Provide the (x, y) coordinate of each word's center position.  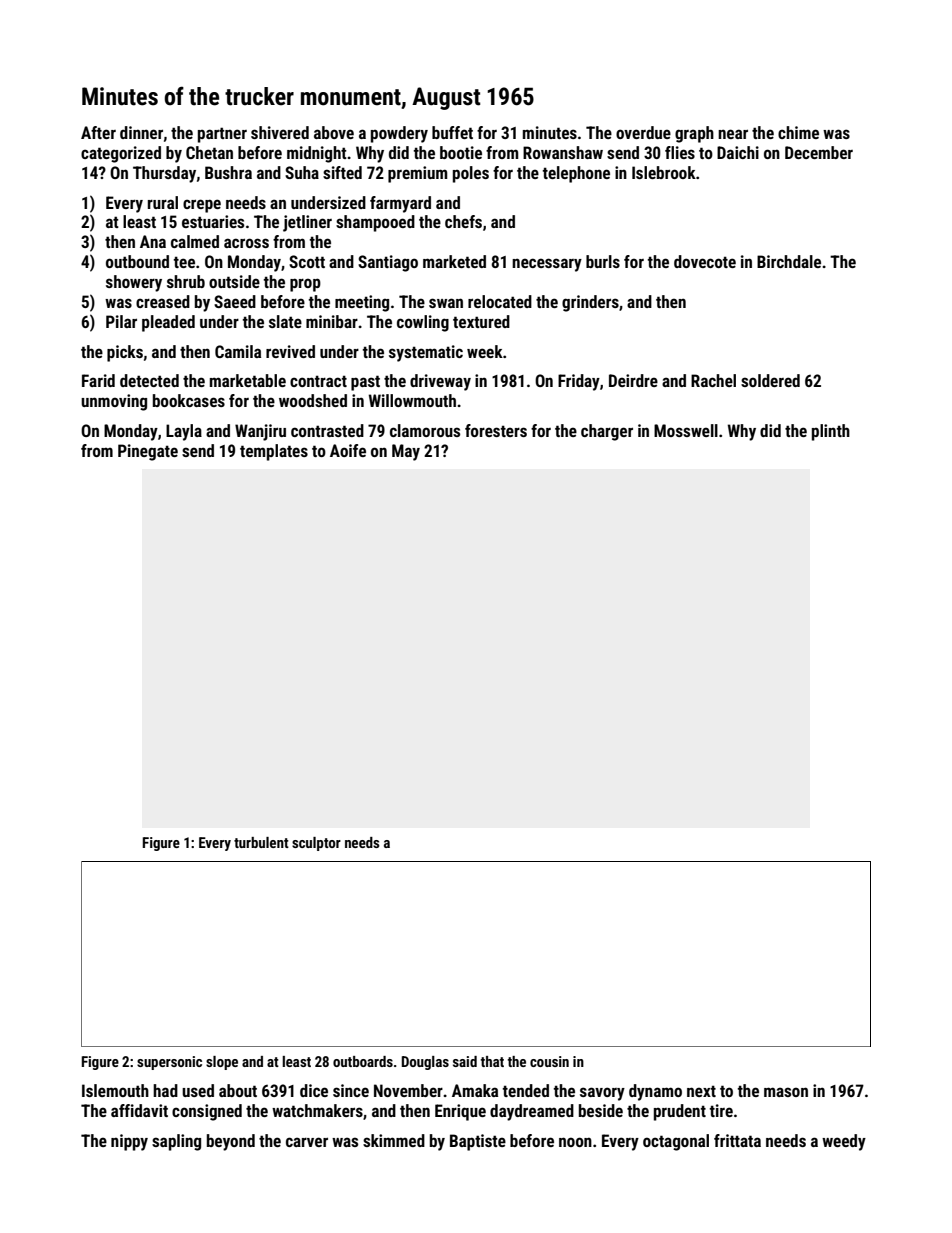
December (819, 152)
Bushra (228, 172)
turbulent (261, 842)
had (165, 1090)
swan (446, 303)
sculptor (316, 844)
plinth (831, 432)
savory (602, 1094)
